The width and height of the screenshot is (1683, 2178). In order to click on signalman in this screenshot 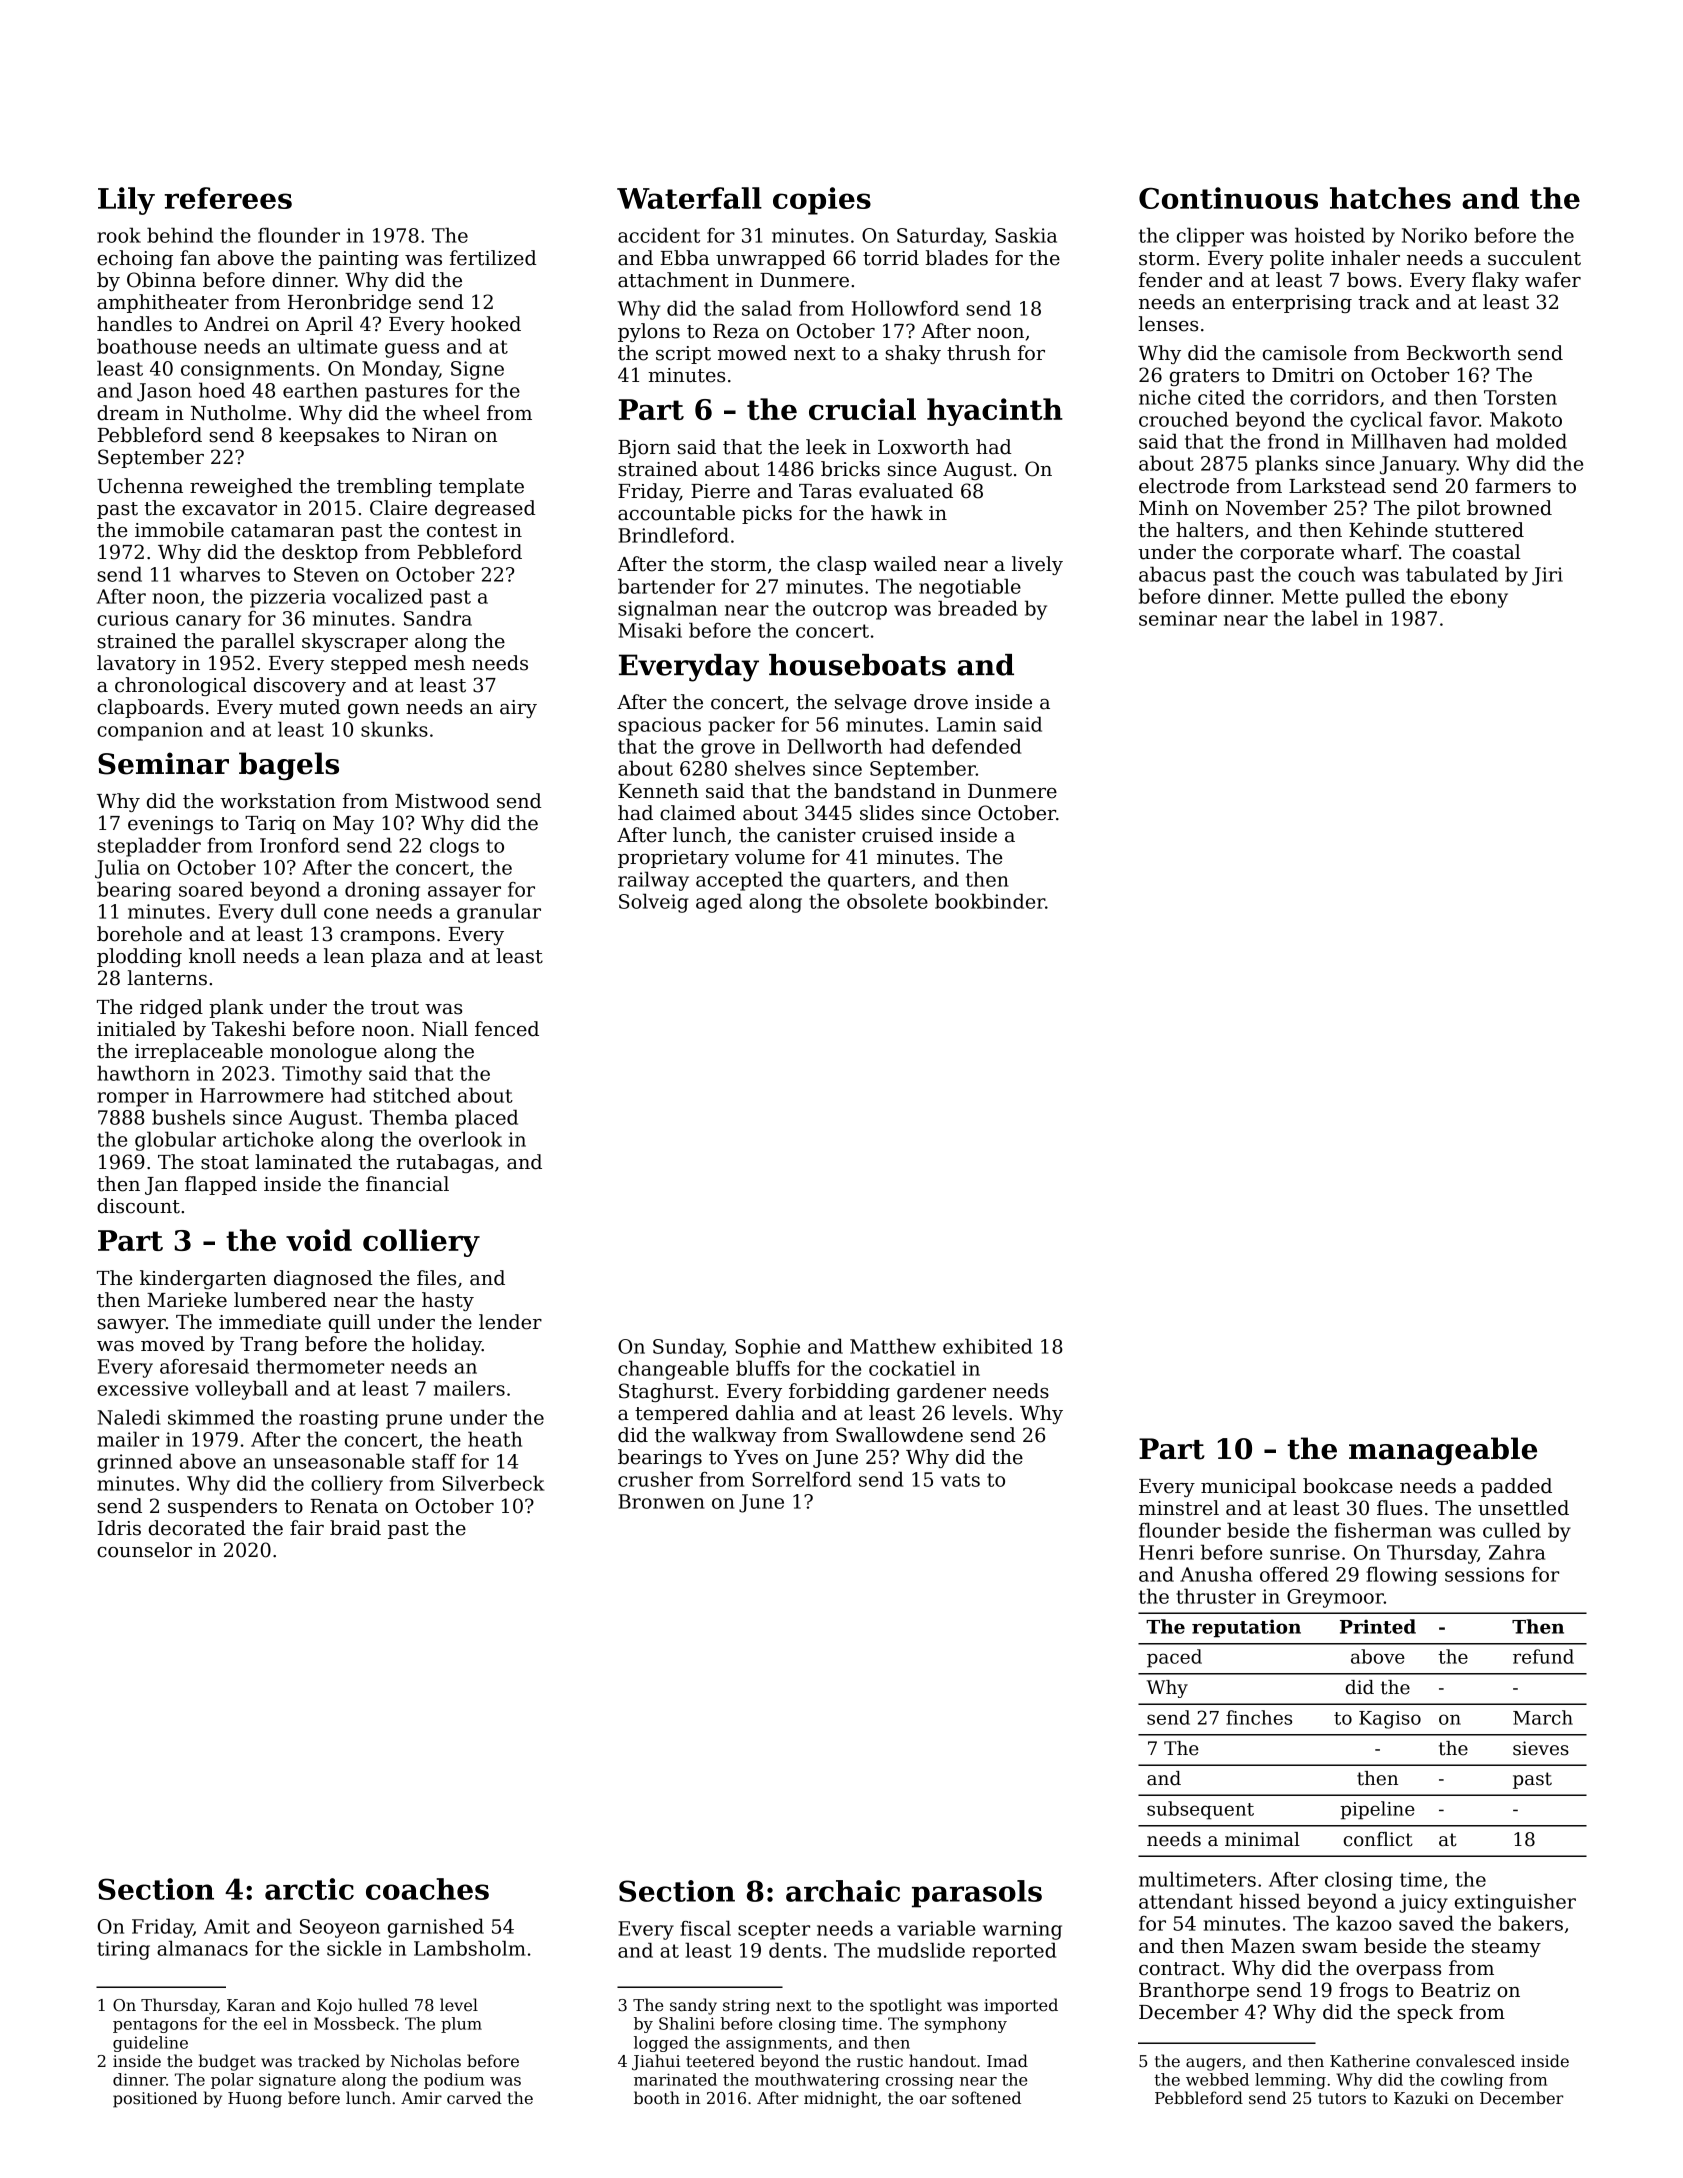, I will do `click(667, 610)`.
